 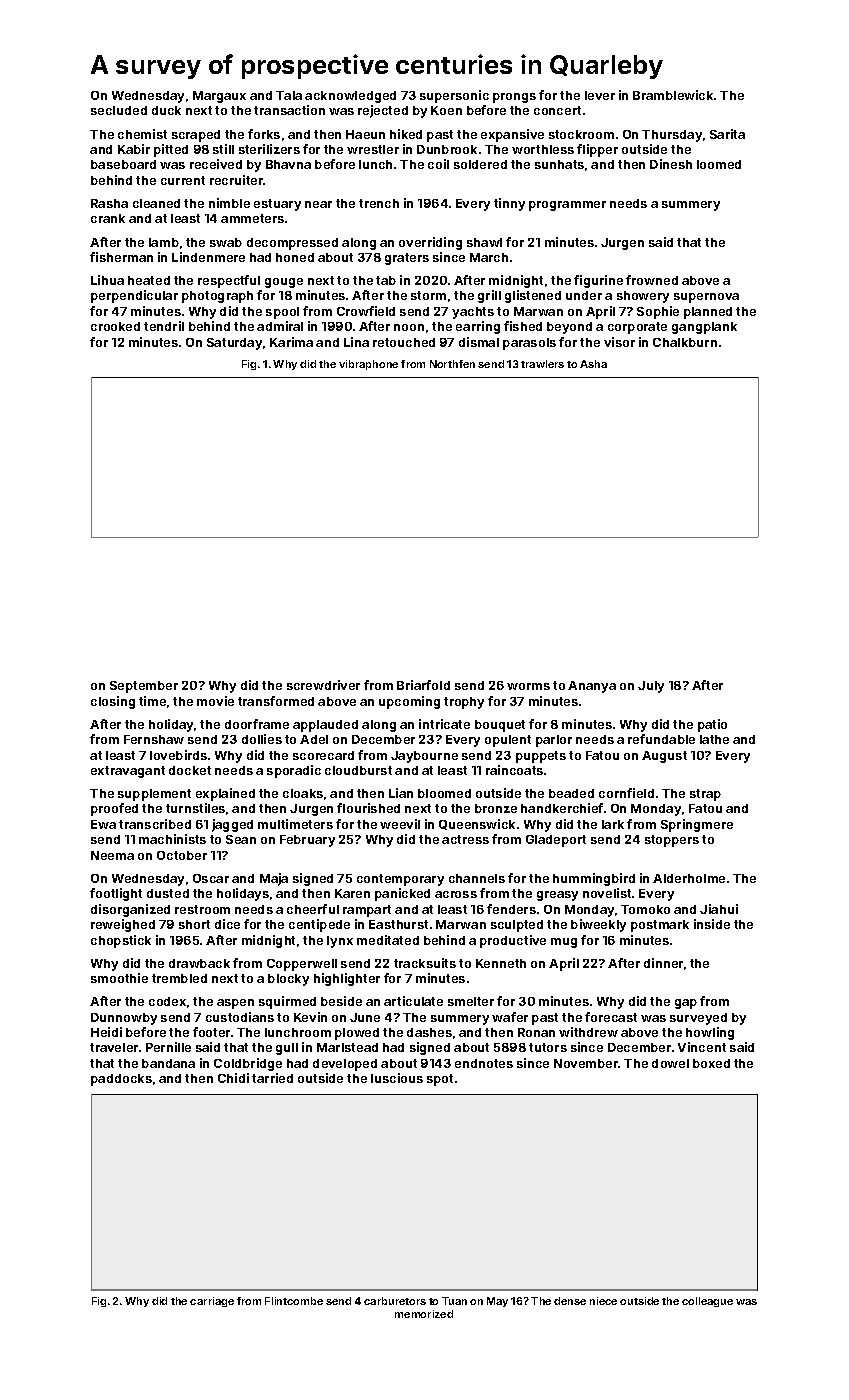 What do you see at coordinates (272, 1078) in the image?
I see `tarried` at bounding box center [272, 1078].
